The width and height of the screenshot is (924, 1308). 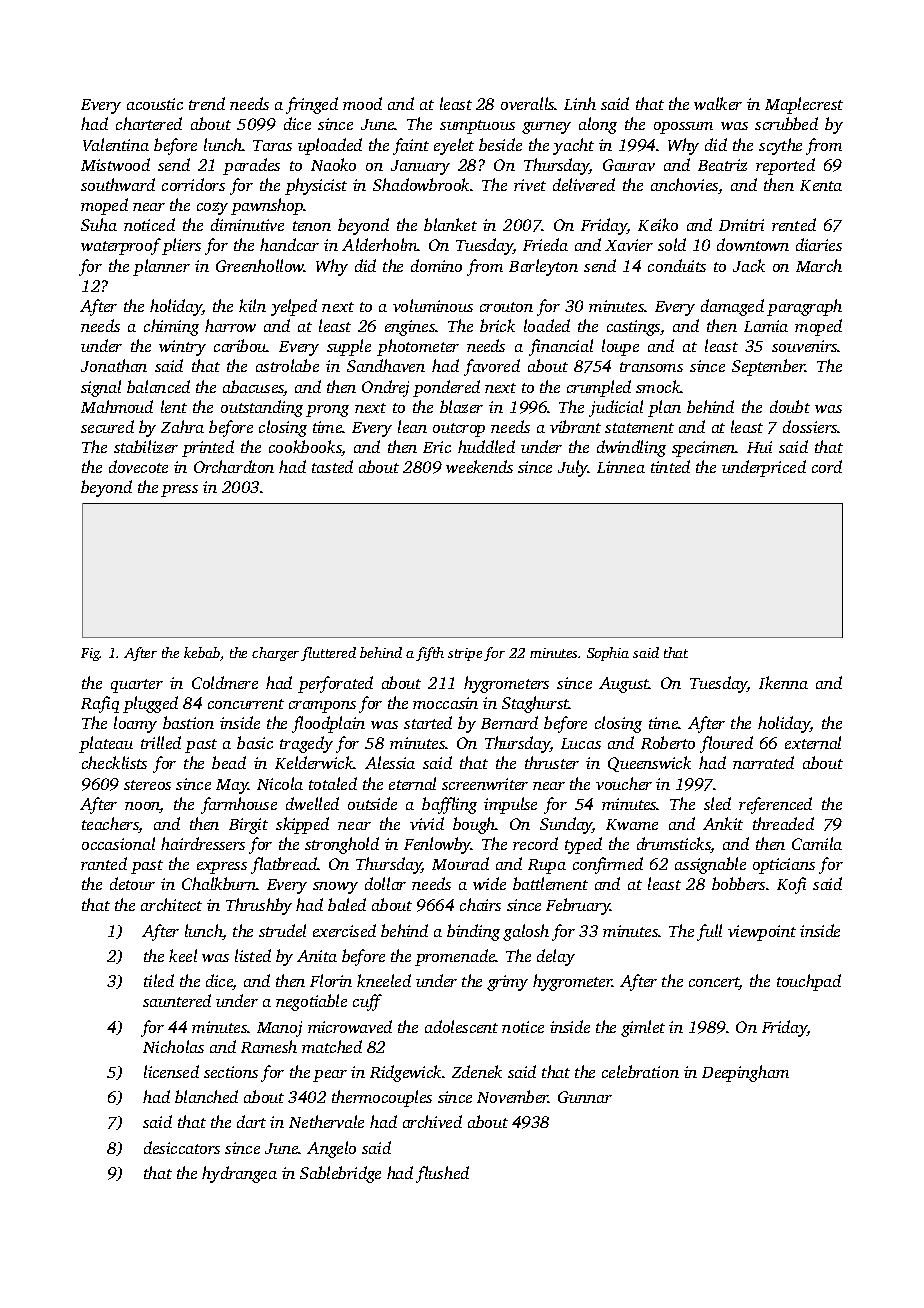 I want to click on Ikenna, so click(x=783, y=682).
